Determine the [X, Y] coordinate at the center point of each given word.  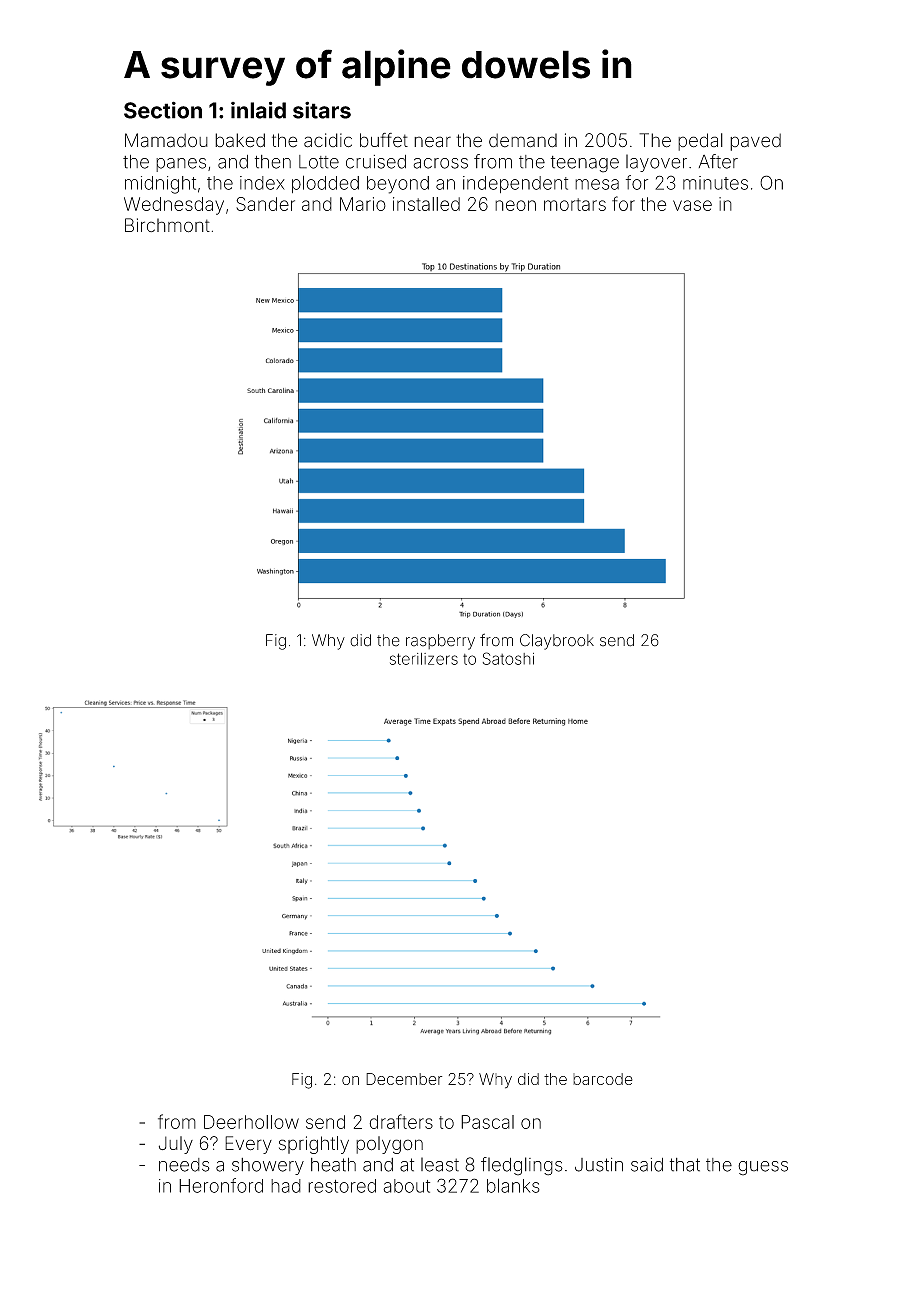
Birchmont [167, 225]
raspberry [440, 642]
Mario [363, 204]
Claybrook [557, 642]
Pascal [487, 1122]
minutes [715, 183]
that [685, 1165]
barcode [603, 1079]
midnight [160, 185]
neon [515, 205]
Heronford [221, 1185]
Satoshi [508, 658]
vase [692, 205]
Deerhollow [251, 1122]
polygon [389, 1145]
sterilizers [424, 659]
